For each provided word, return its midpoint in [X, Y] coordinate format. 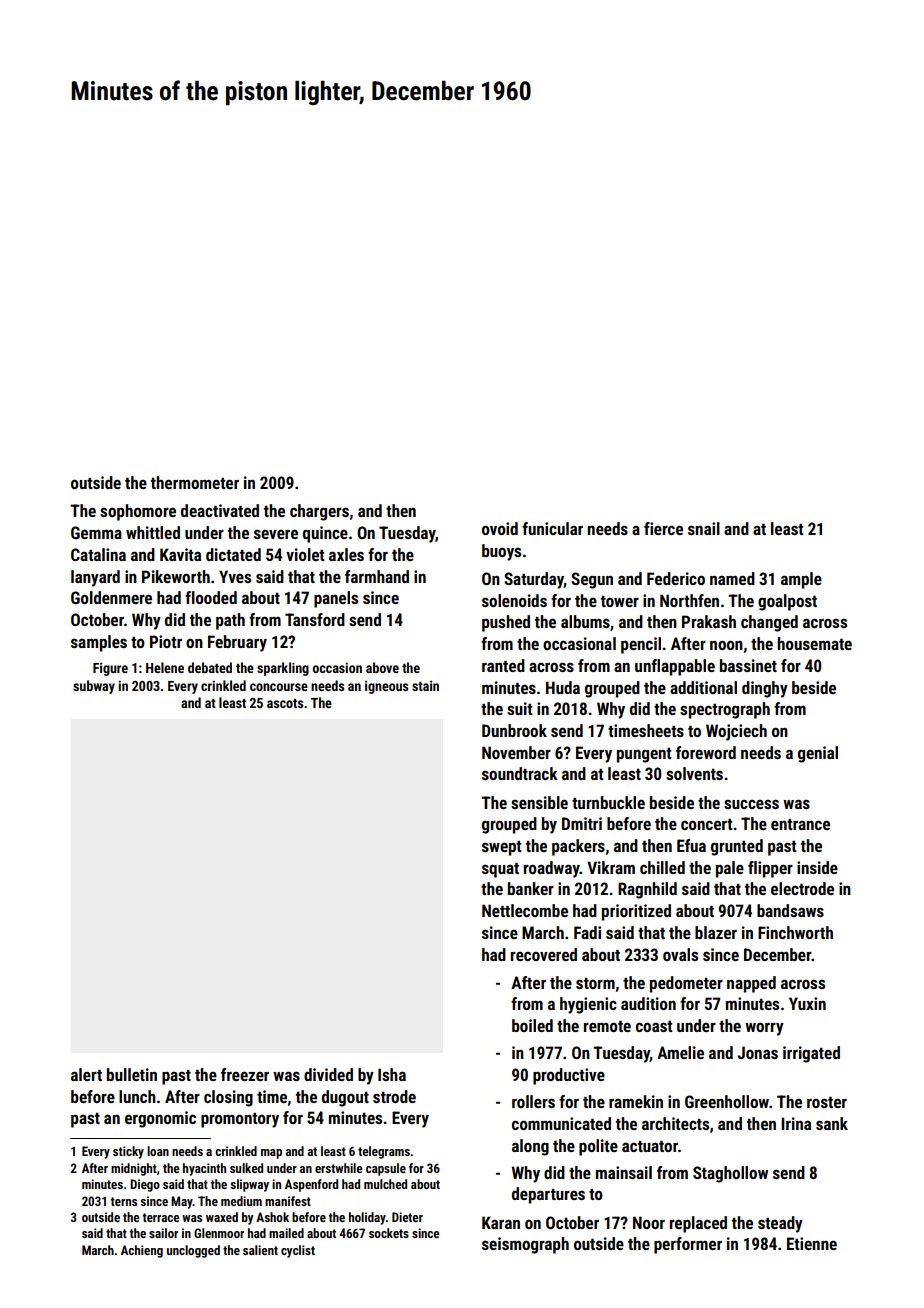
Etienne [812, 1243]
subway [94, 687]
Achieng [142, 1251]
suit [520, 708]
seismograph [525, 1245]
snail [704, 528]
